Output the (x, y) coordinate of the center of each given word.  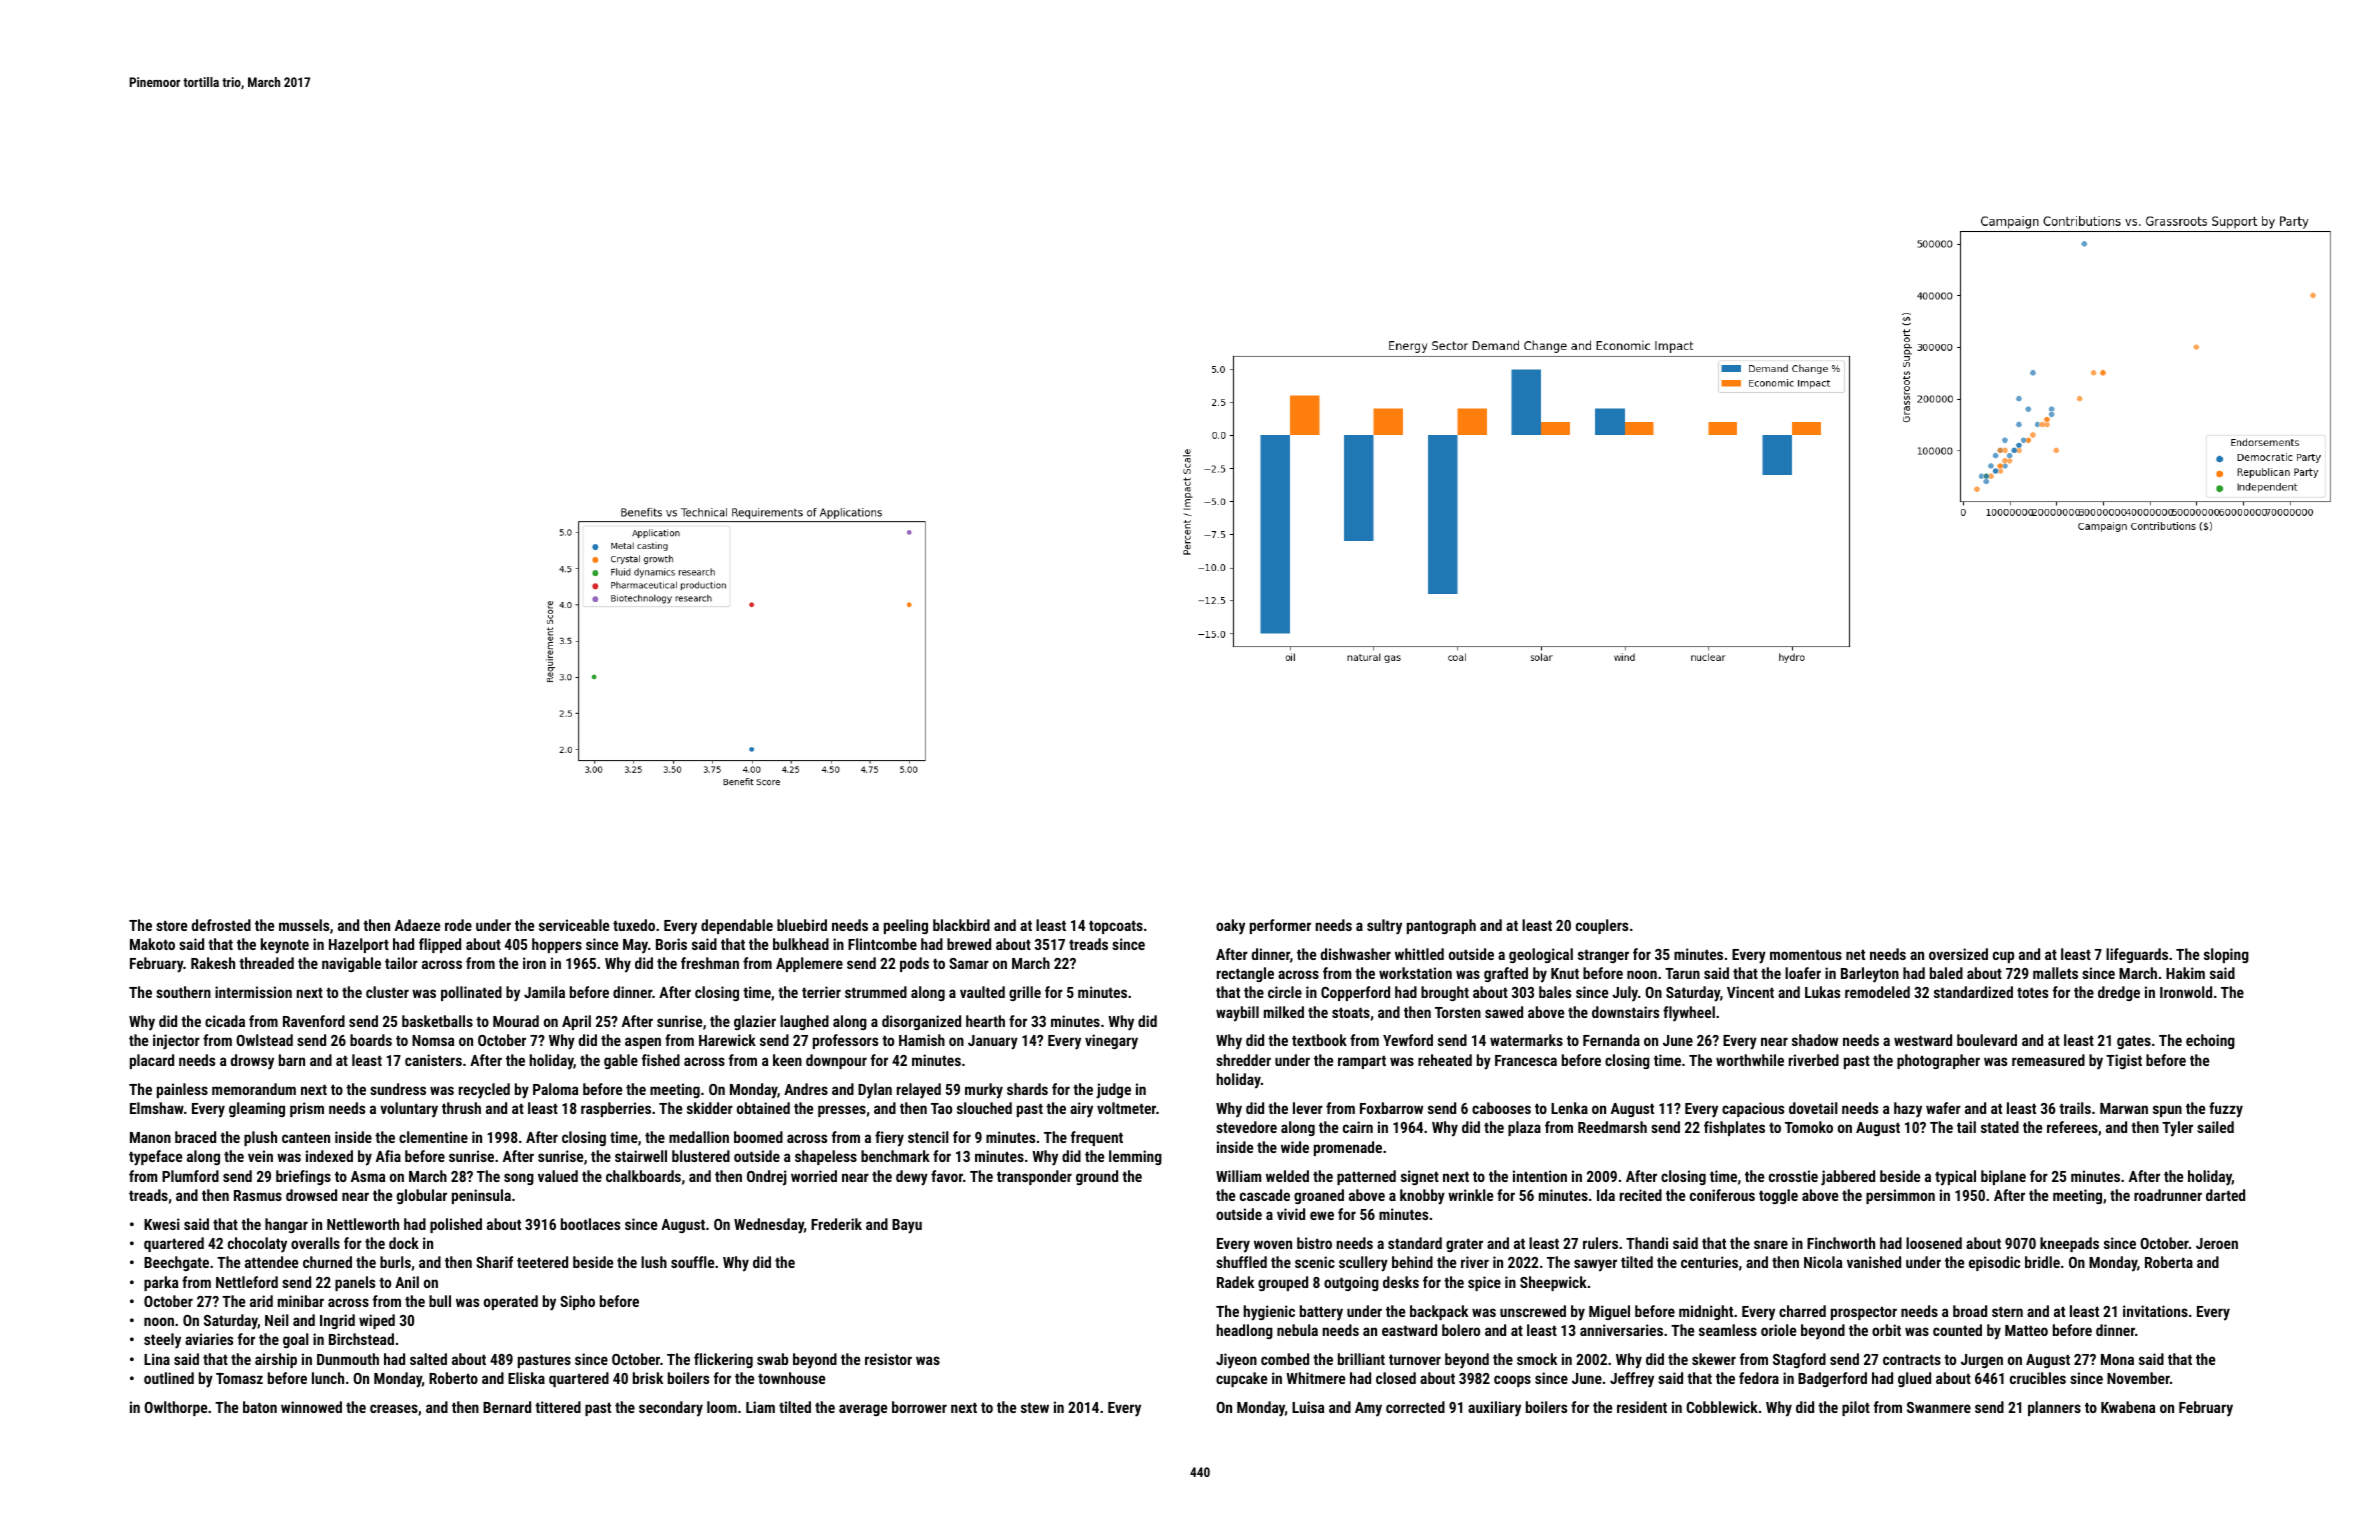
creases (394, 1408)
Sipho (577, 1302)
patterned (1366, 1177)
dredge (2119, 993)
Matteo (2026, 1330)
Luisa (1308, 1407)
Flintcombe (882, 944)
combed (1285, 1359)
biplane (2003, 1177)
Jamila (544, 992)
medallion (699, 1137)
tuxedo (634, 925)
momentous (1806, 954)
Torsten (1458, 1012)
